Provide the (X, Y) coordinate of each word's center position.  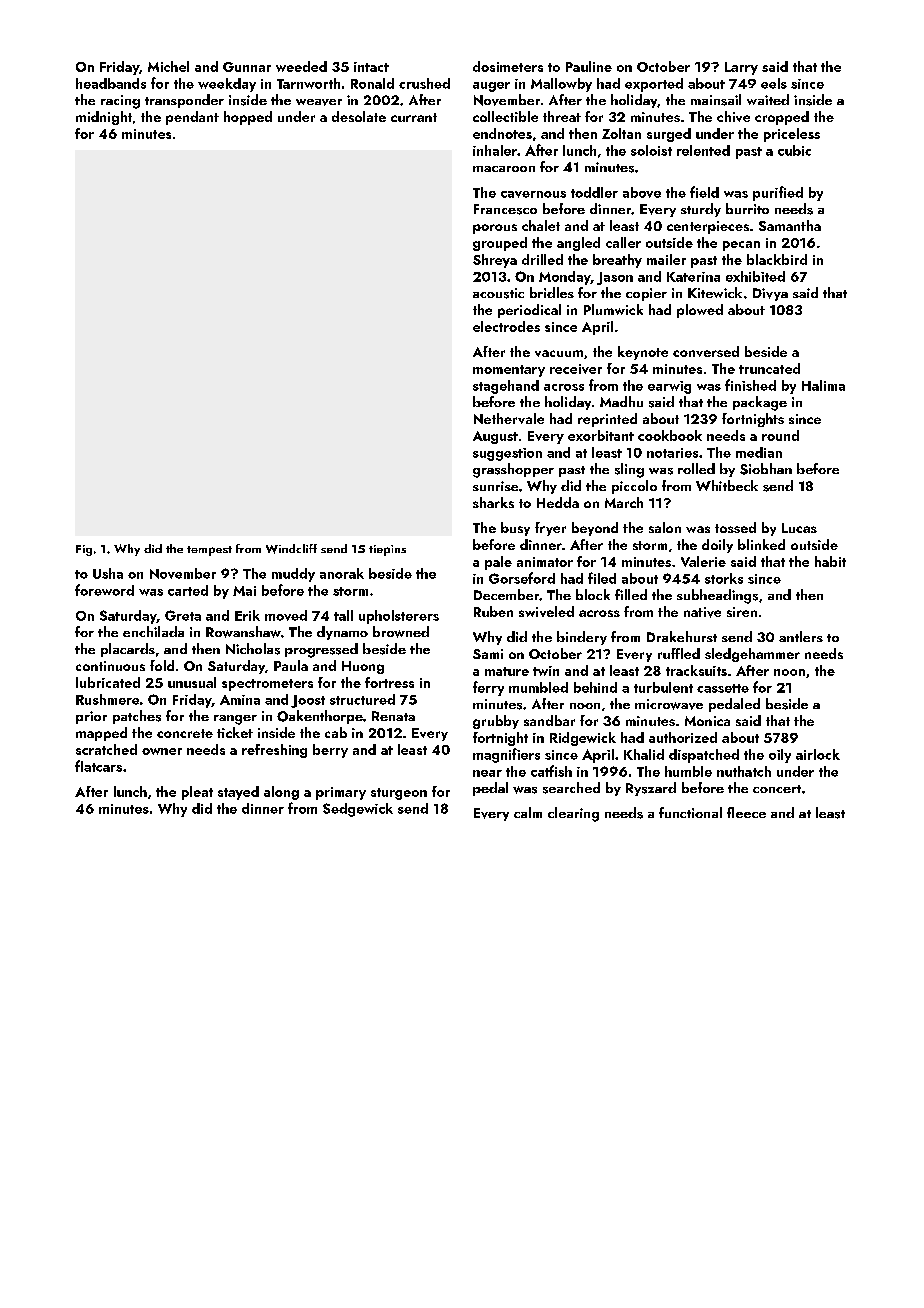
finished (750, 385)
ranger (235, 720)
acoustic (498, 293)
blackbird (777, 259)
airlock (818, 754)
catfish (551, 771)
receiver (576, 369)
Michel (168, 66)
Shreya (495, 261)
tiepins (387, 550)
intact (371, 67)
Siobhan (766, 469)
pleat (197, 793)
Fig (84, 550)
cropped (782, 118)
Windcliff (291, 549)
